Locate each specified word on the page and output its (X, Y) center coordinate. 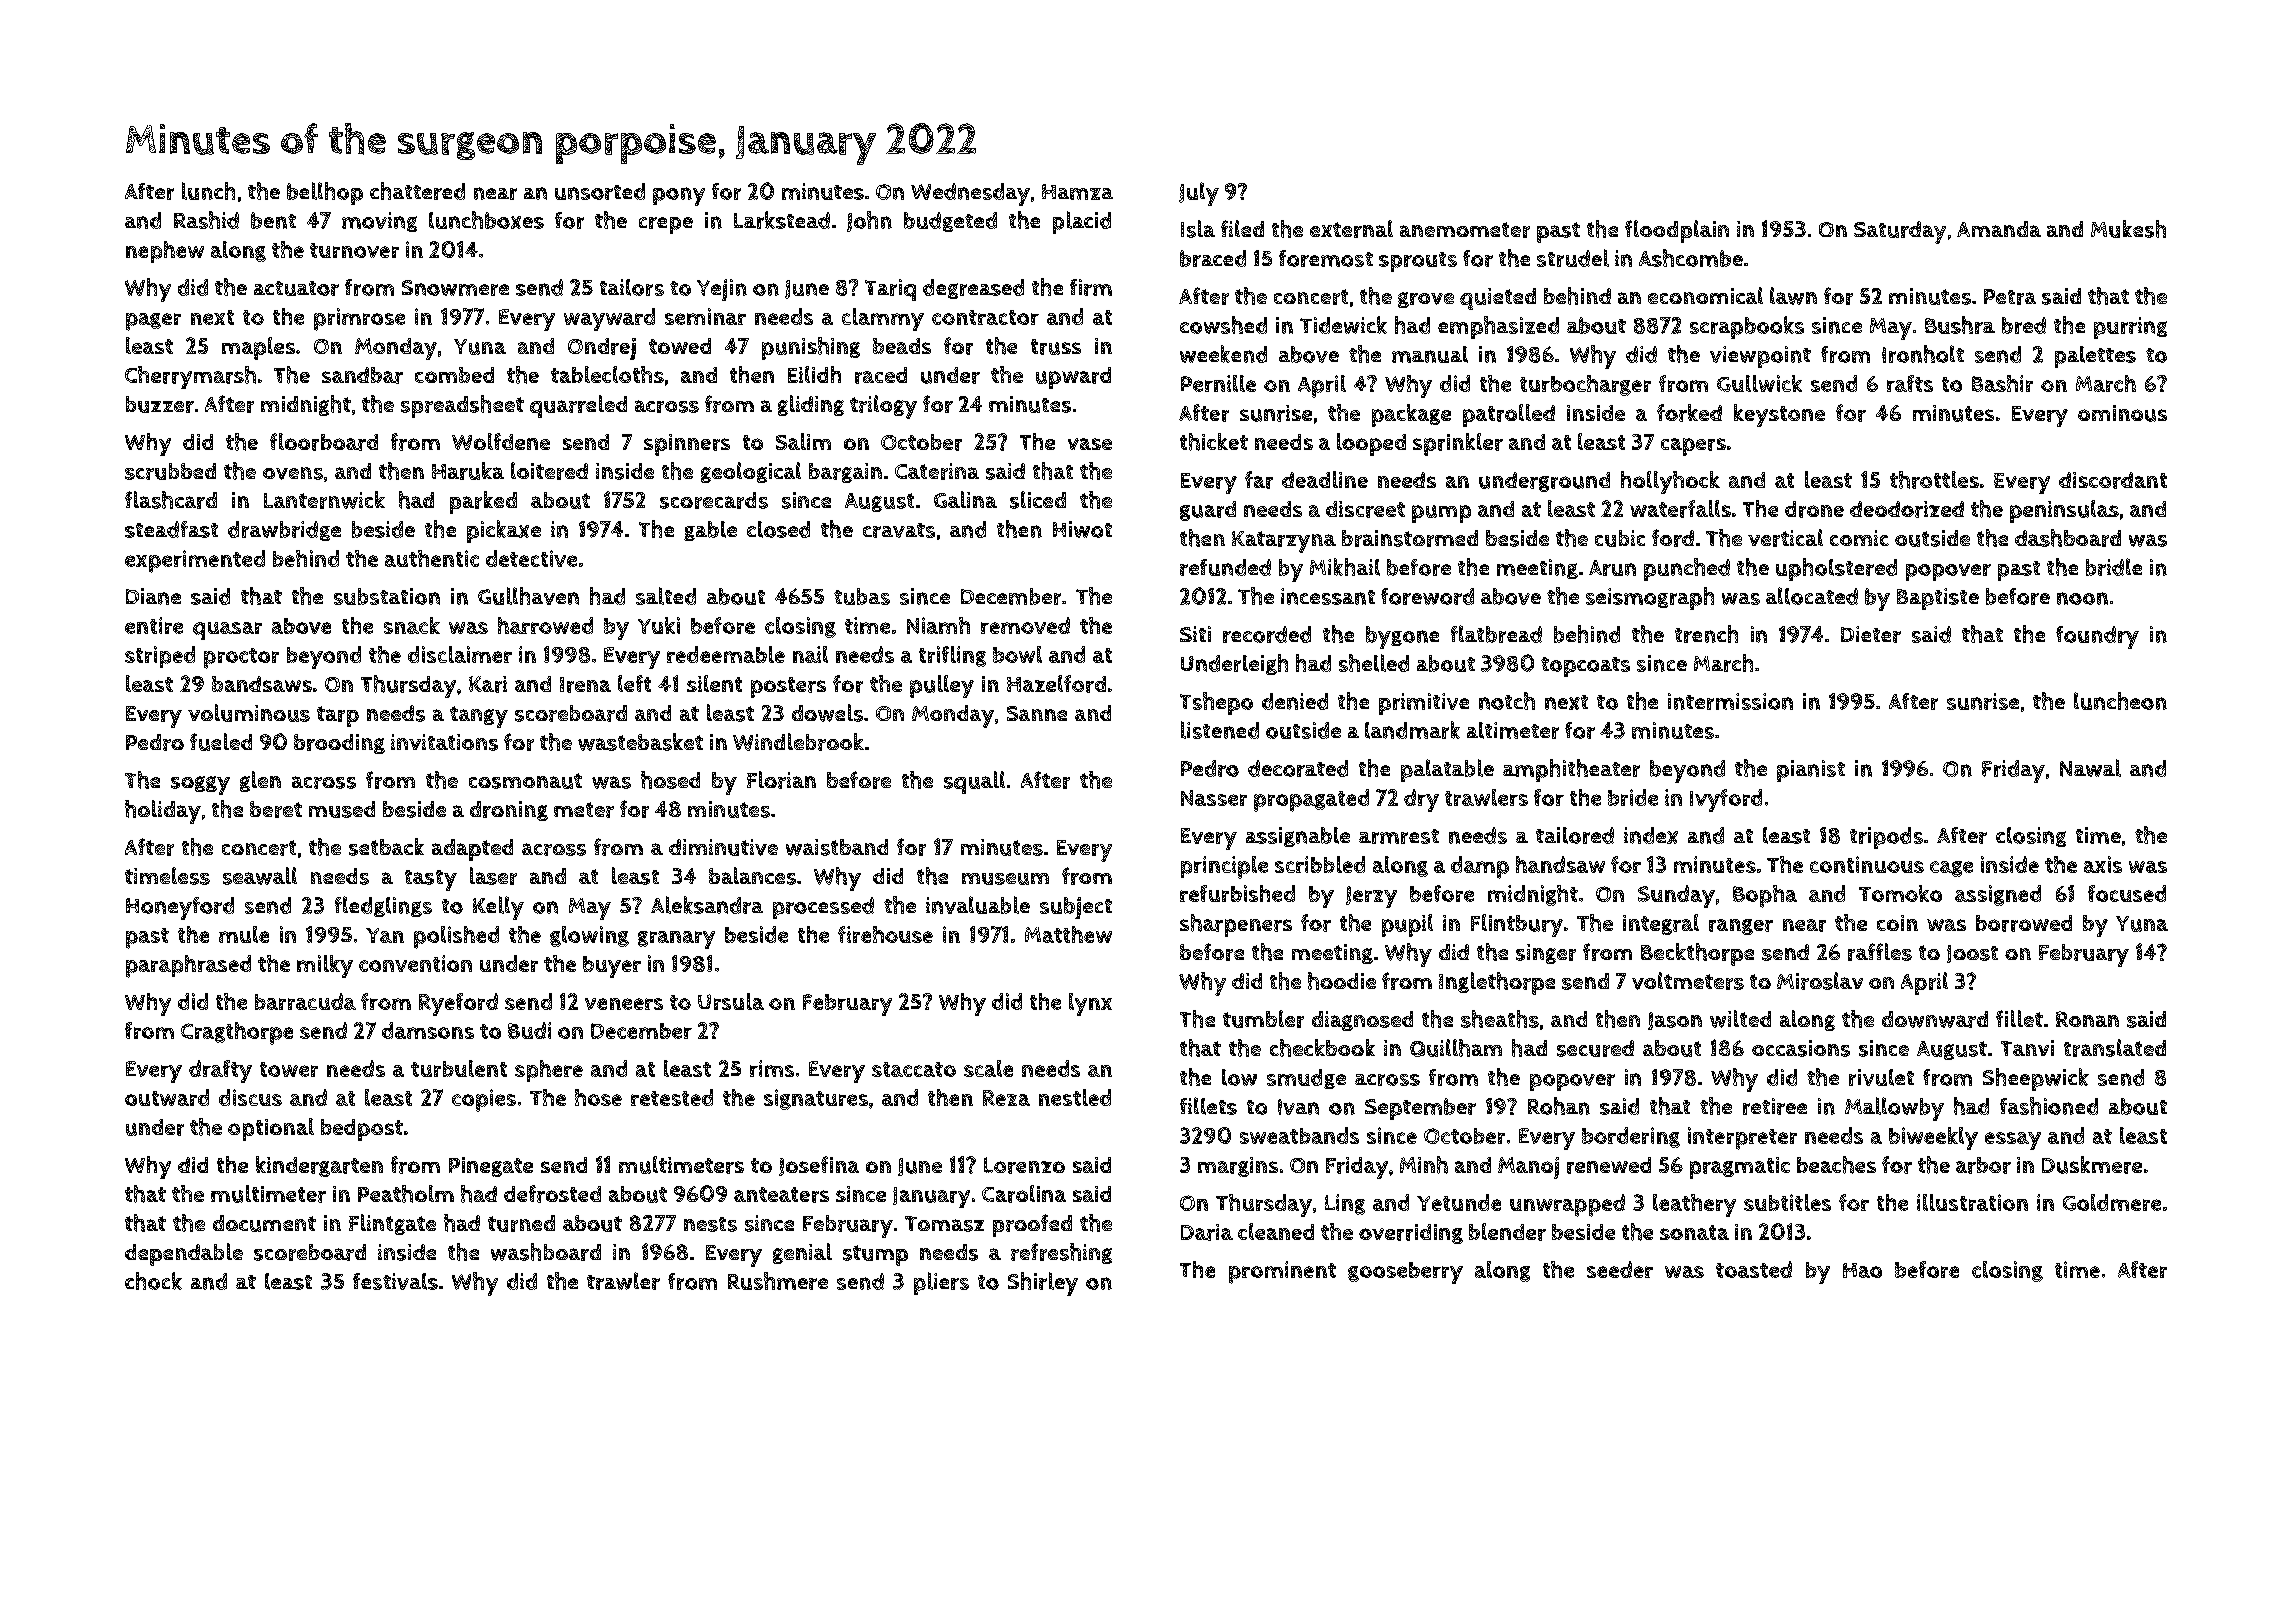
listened (1220, 730)
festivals (395, 1281)
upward (1073, 378)
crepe (666, 225)
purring (2130, 328)
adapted (472, 850)
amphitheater (1571, 770)
